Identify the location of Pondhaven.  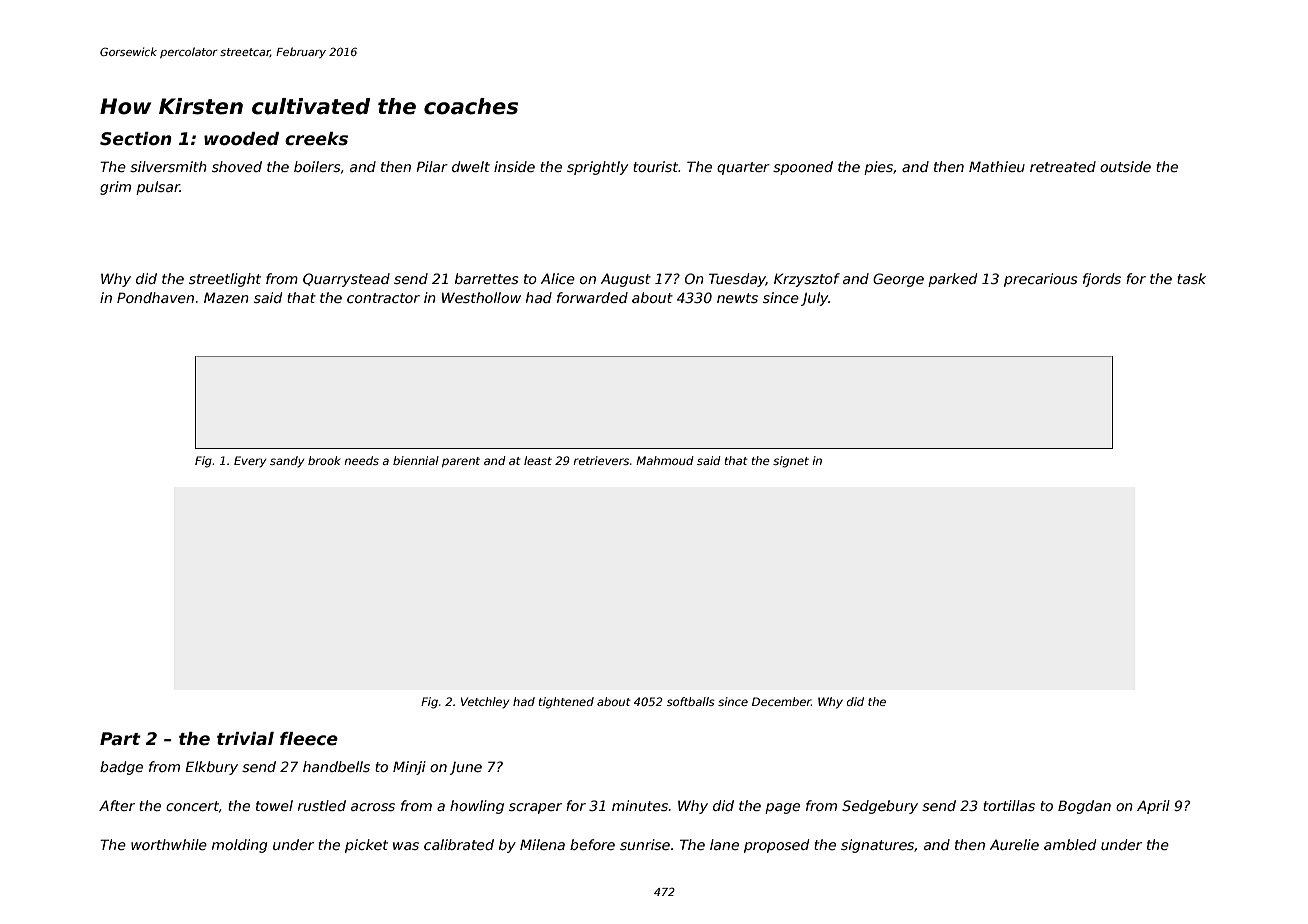
(155, 297).
